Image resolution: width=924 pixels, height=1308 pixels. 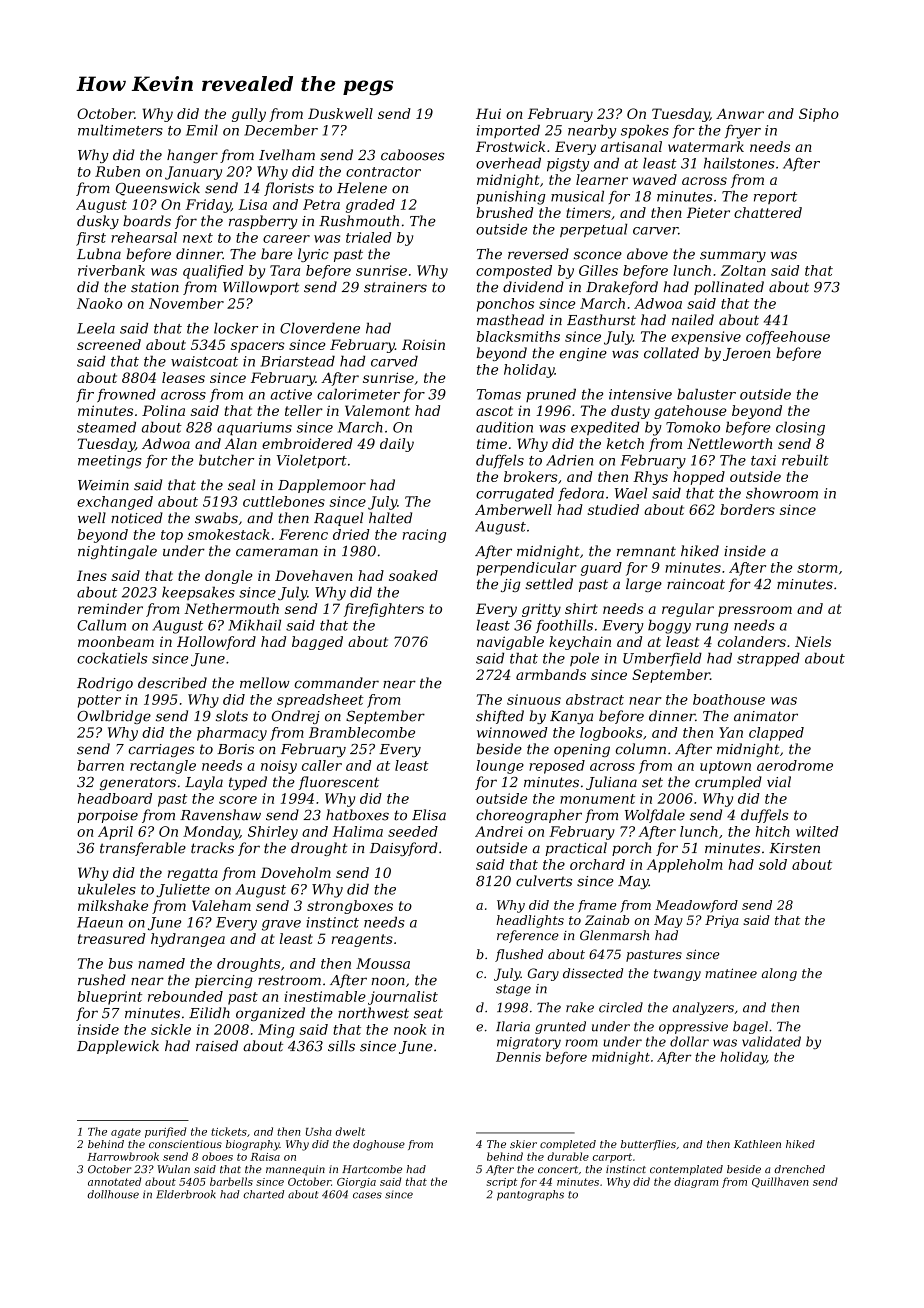 What do you see at coordinates (819, 115) in the screenshot?
I see `Sipho` at bounding box center [819, 115].
